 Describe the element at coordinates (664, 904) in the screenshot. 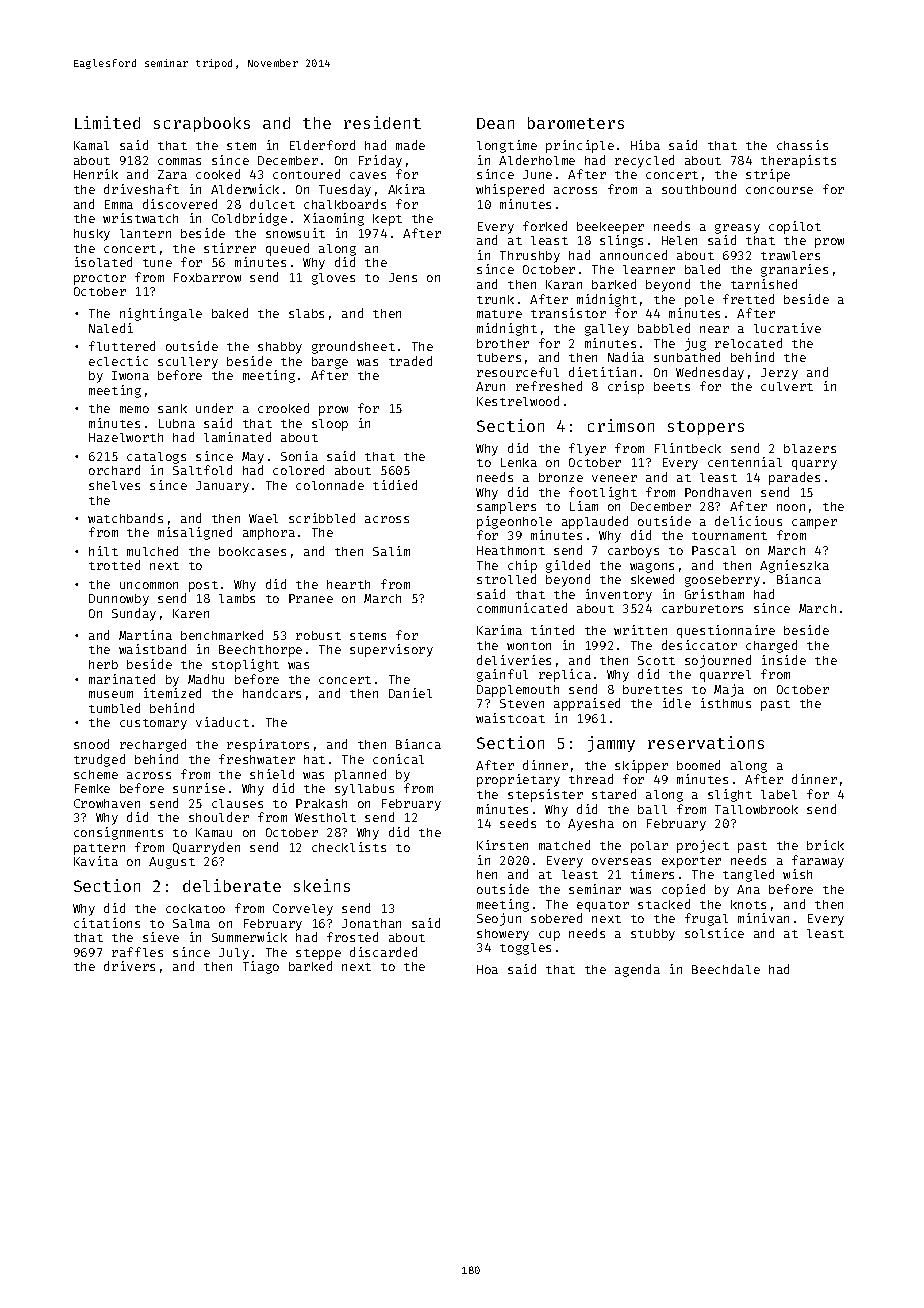

I see `stacked` at that location.
